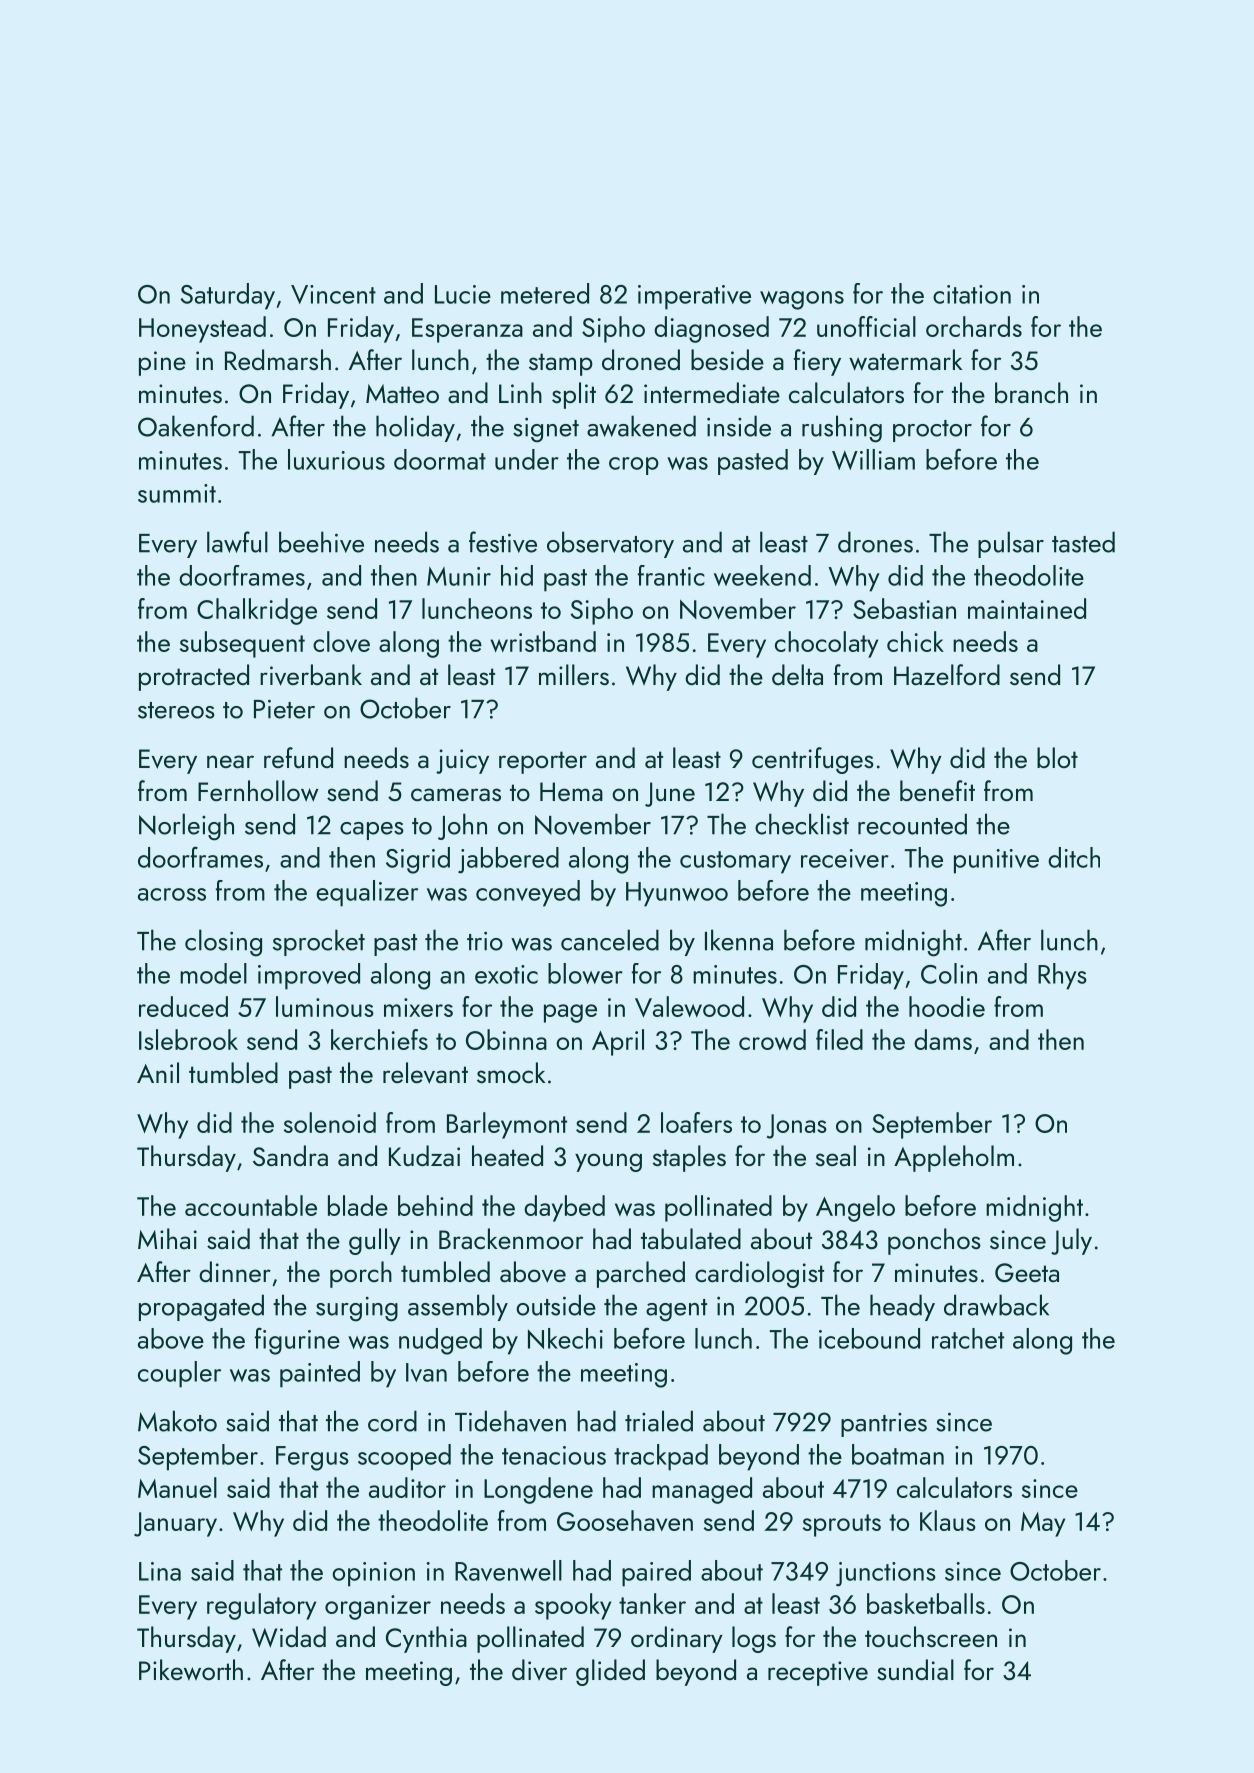 This screenshot has height=1773, width=1254. I want to click on trio, so click(485, 941).
